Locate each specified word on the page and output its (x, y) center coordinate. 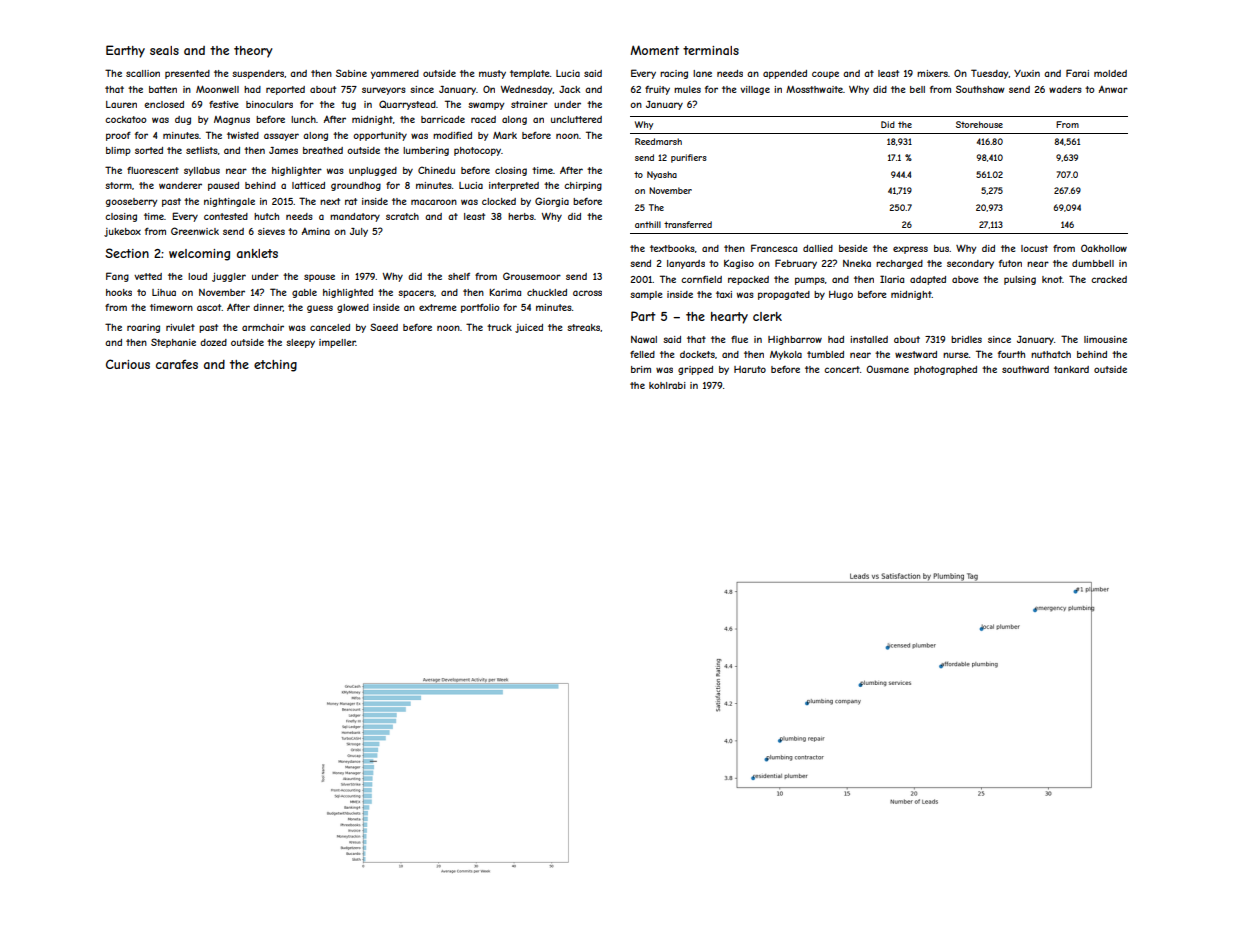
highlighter (297, 171)
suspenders (258, 74)
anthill (648, 224)
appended (785, 74)
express (910, 250)
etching (275, 366)
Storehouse (979, 124)
